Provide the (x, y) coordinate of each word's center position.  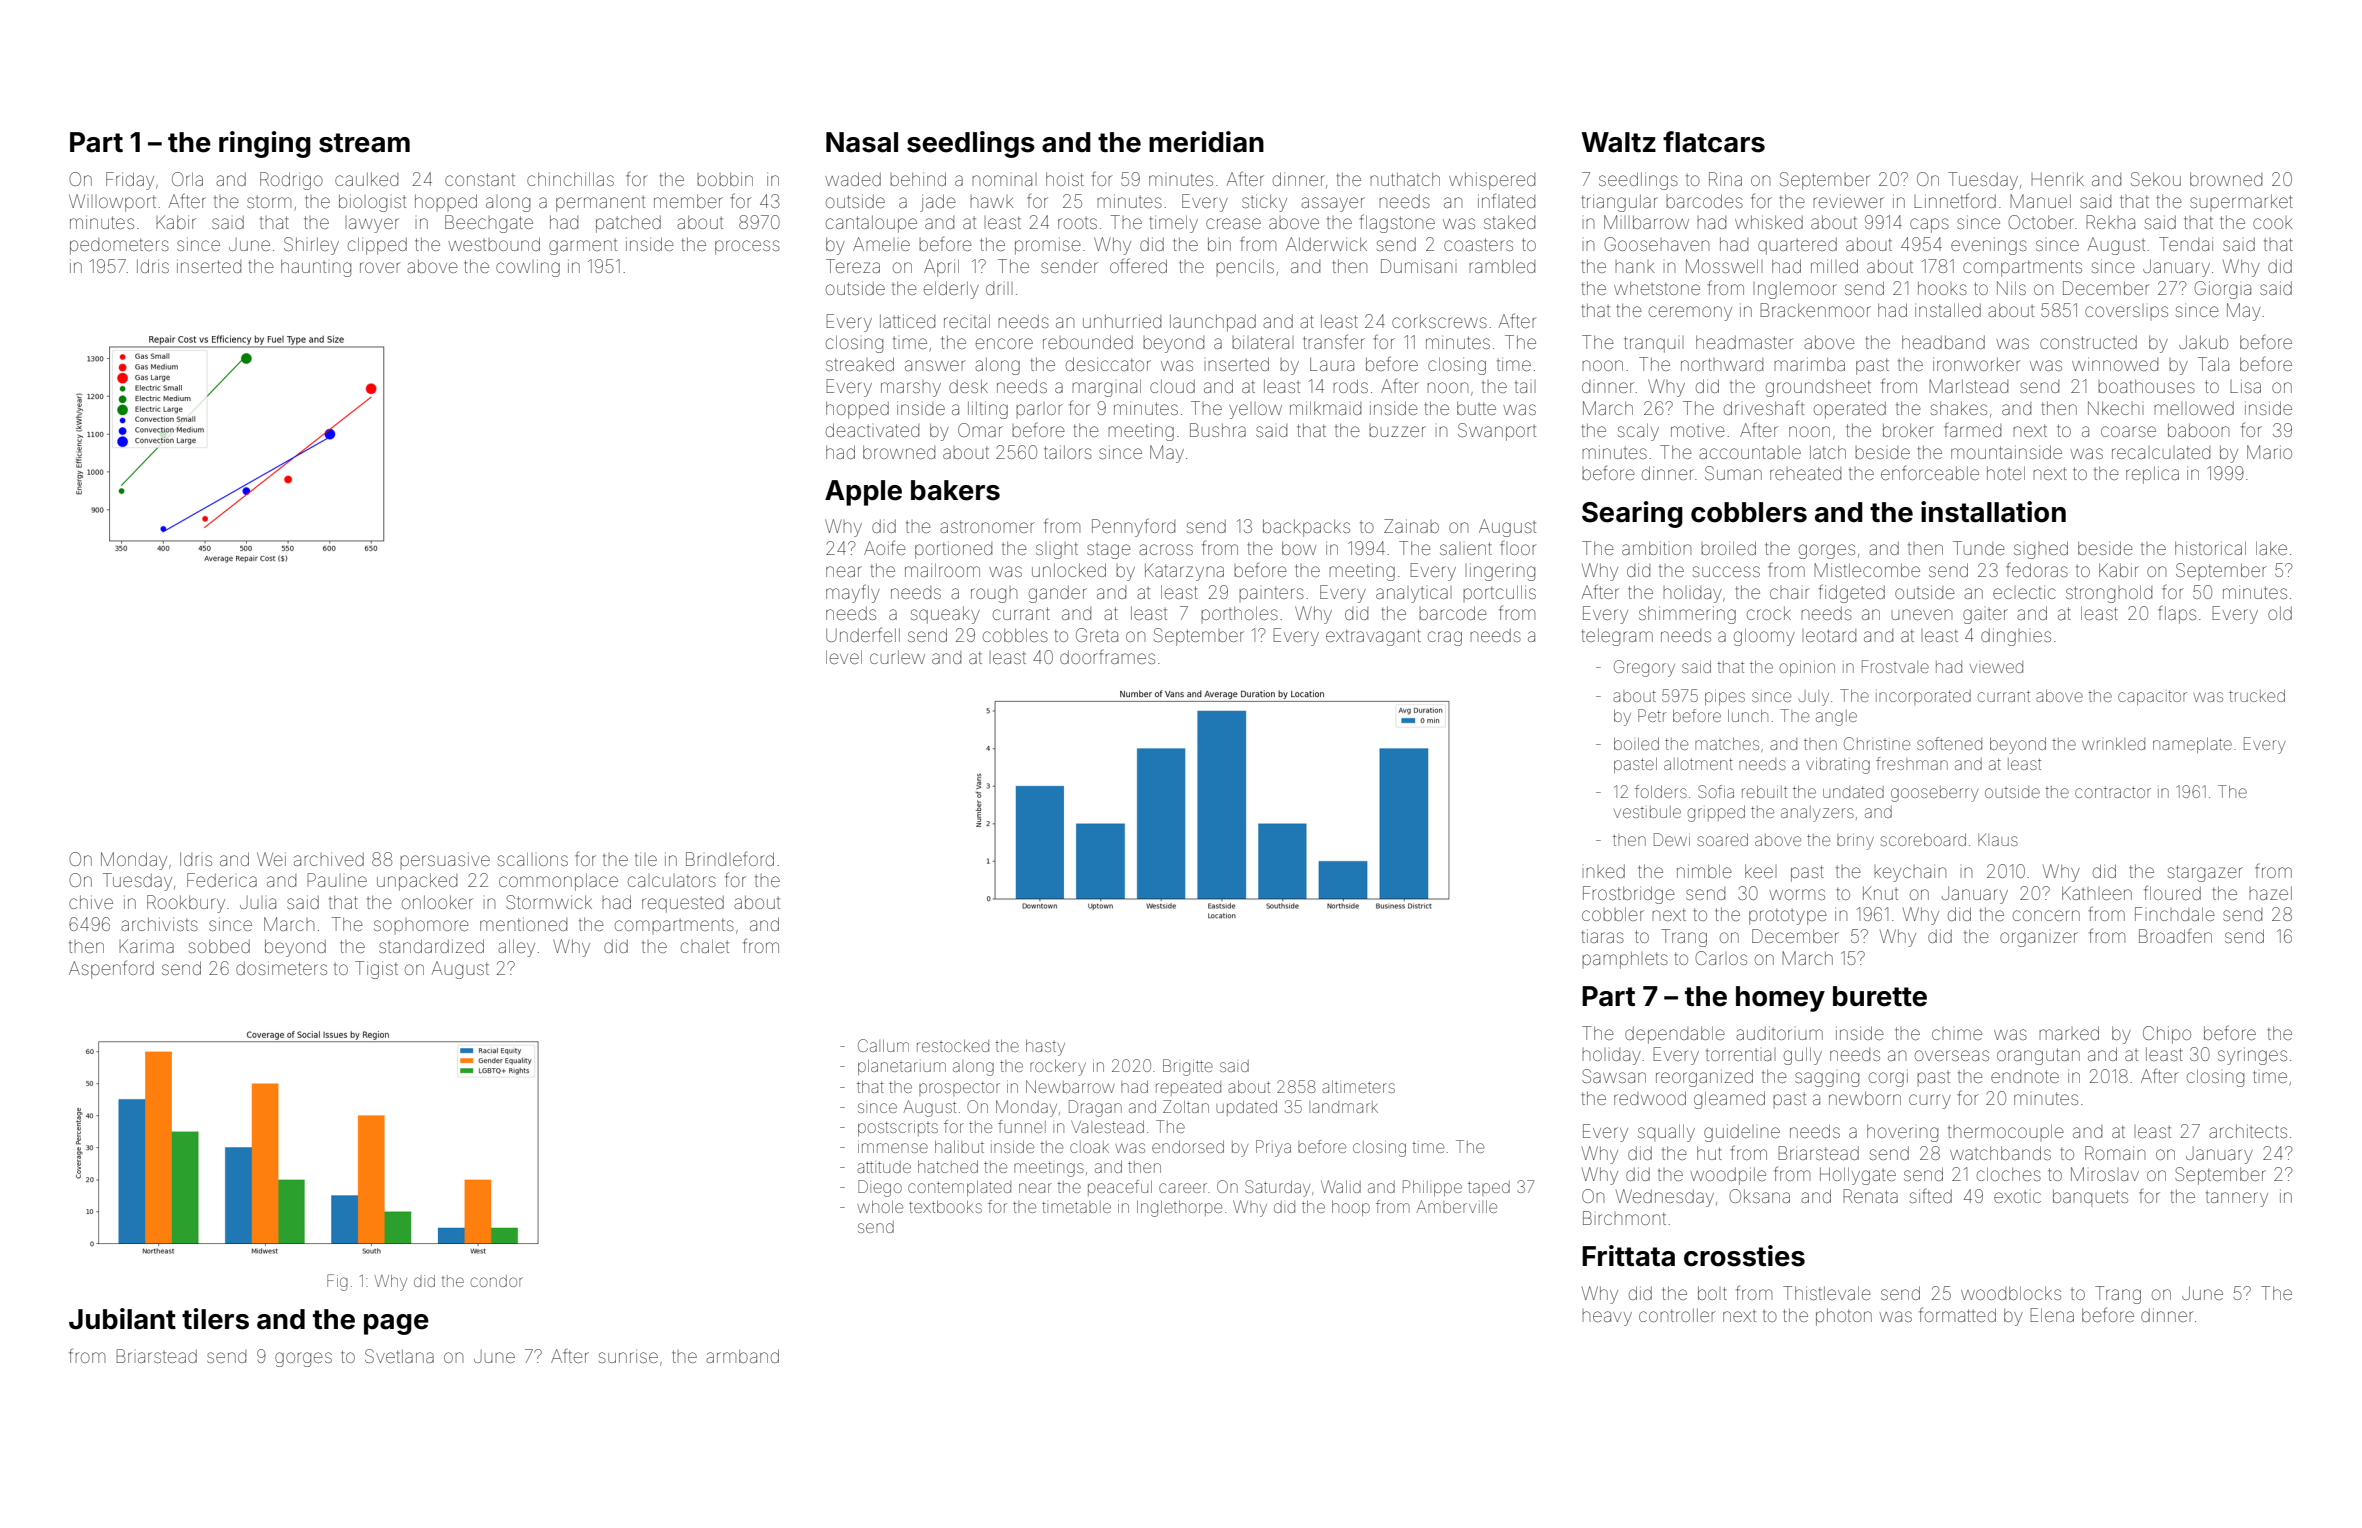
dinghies (2016, 637)
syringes (2252, 1056)
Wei (271, 859)
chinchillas (570, 179)
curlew (897, 657)
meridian (1206, 142)
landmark (1343, 1107)
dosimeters (281, 968)
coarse (2128, 431)
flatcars (1714, 142)
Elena (2052, 1315)
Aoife (885, 547)
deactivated (872, 430)
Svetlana (399, 1356)
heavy (1607, 1318)
